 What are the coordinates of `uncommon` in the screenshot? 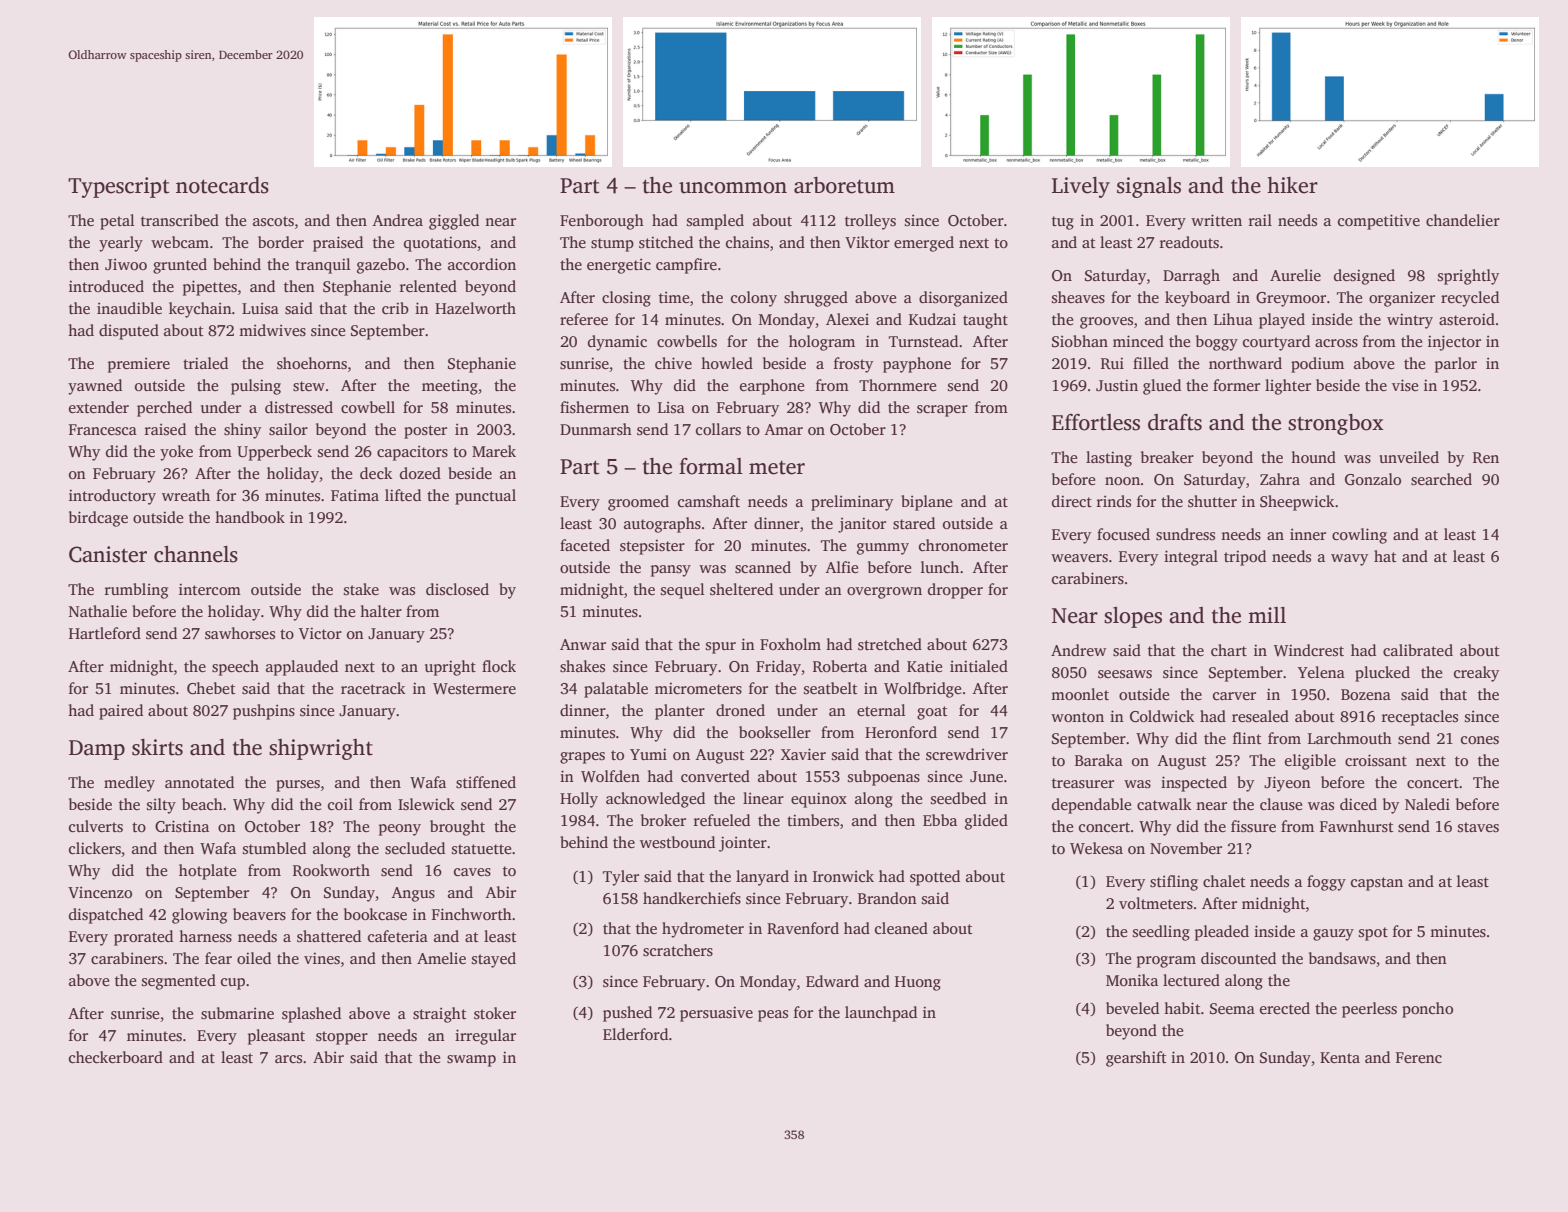 It's located at (733, 188).
